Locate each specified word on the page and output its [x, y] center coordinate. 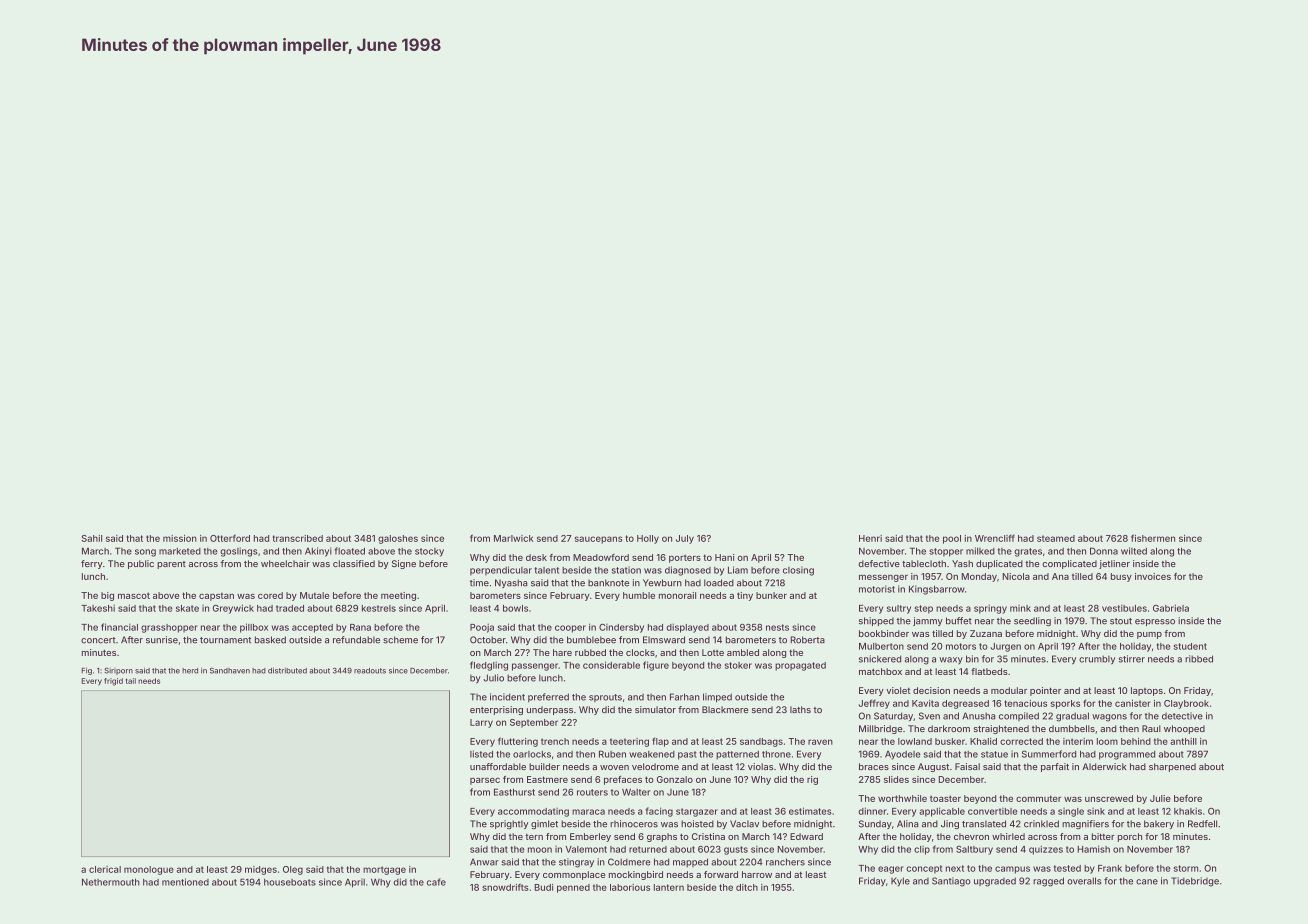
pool [952, 539]
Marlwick [514, 538]
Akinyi [318, 552]
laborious [630, 887]
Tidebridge [1195, 882]
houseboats [290, 882]
